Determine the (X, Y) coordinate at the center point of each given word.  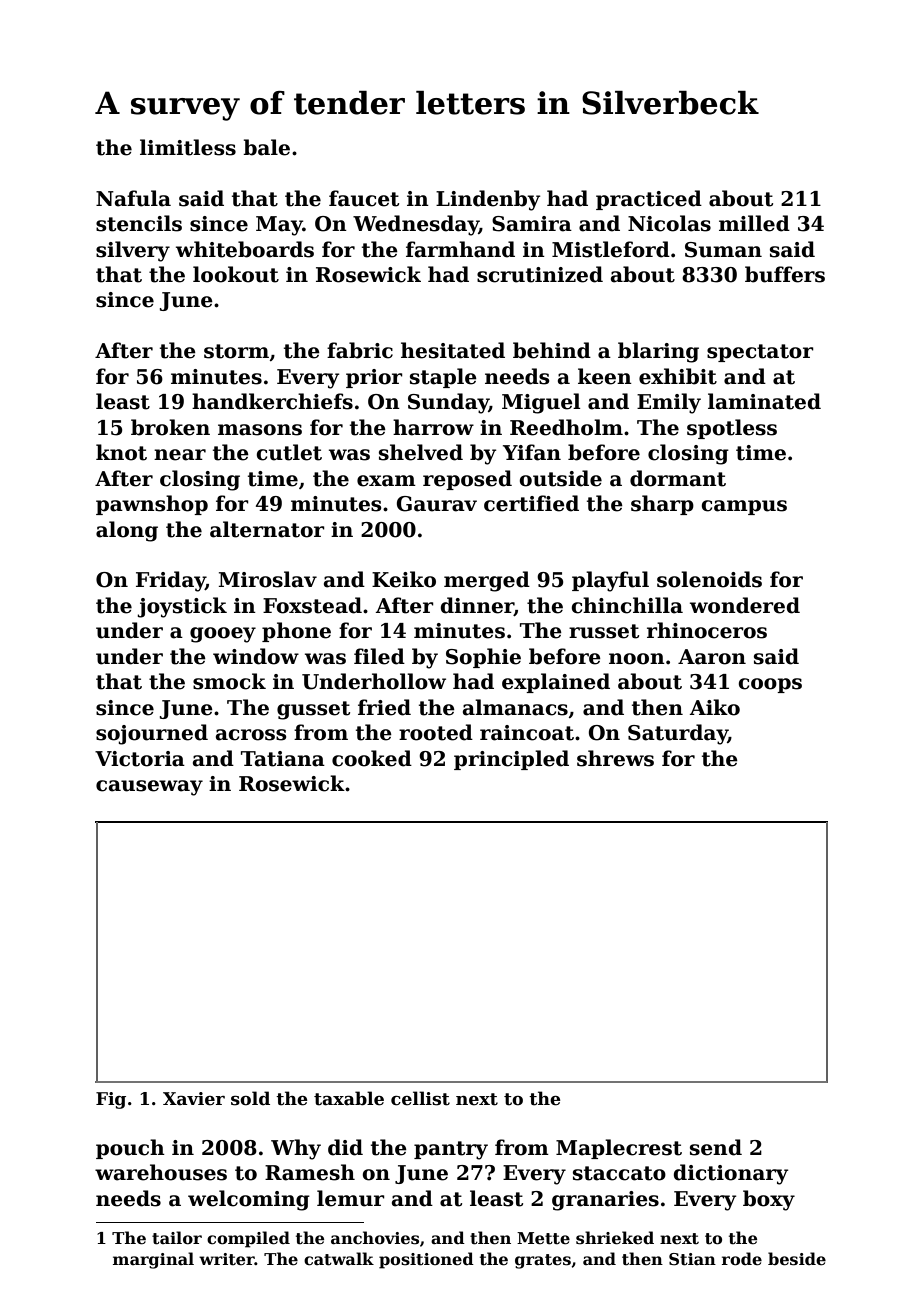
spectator (760, 353)
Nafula (133, 198)
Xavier (194, 1099)
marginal (153, 1260)
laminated (764, 401)
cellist (420, 1098)
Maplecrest (619, 1149)
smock (229, 681)
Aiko (714, 707)
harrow (433, 427)
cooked (372, 758)
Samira (532, 224)
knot (121, 452)
